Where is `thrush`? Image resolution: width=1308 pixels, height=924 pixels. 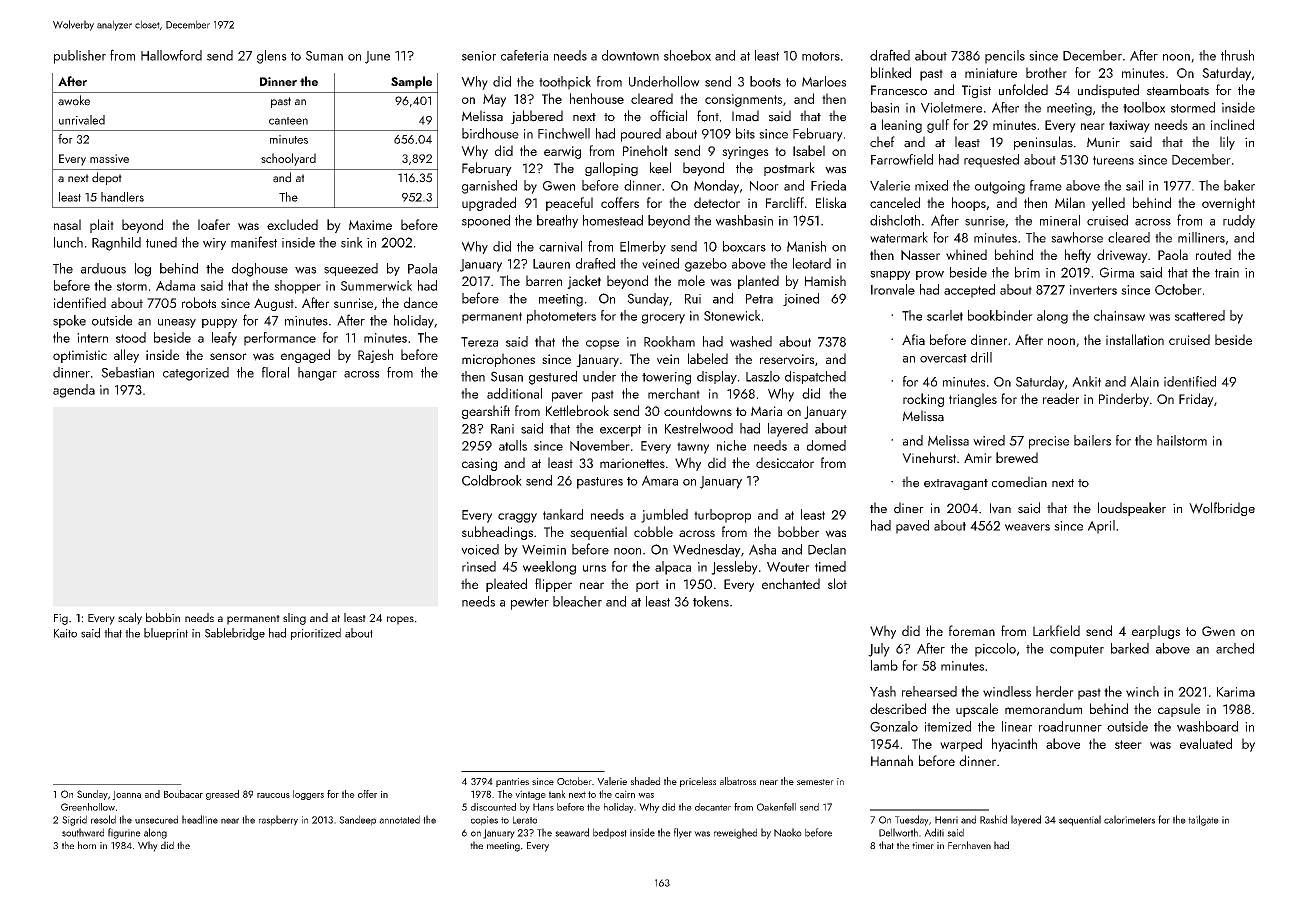
thrush is located at coordinates (1237, 55).
